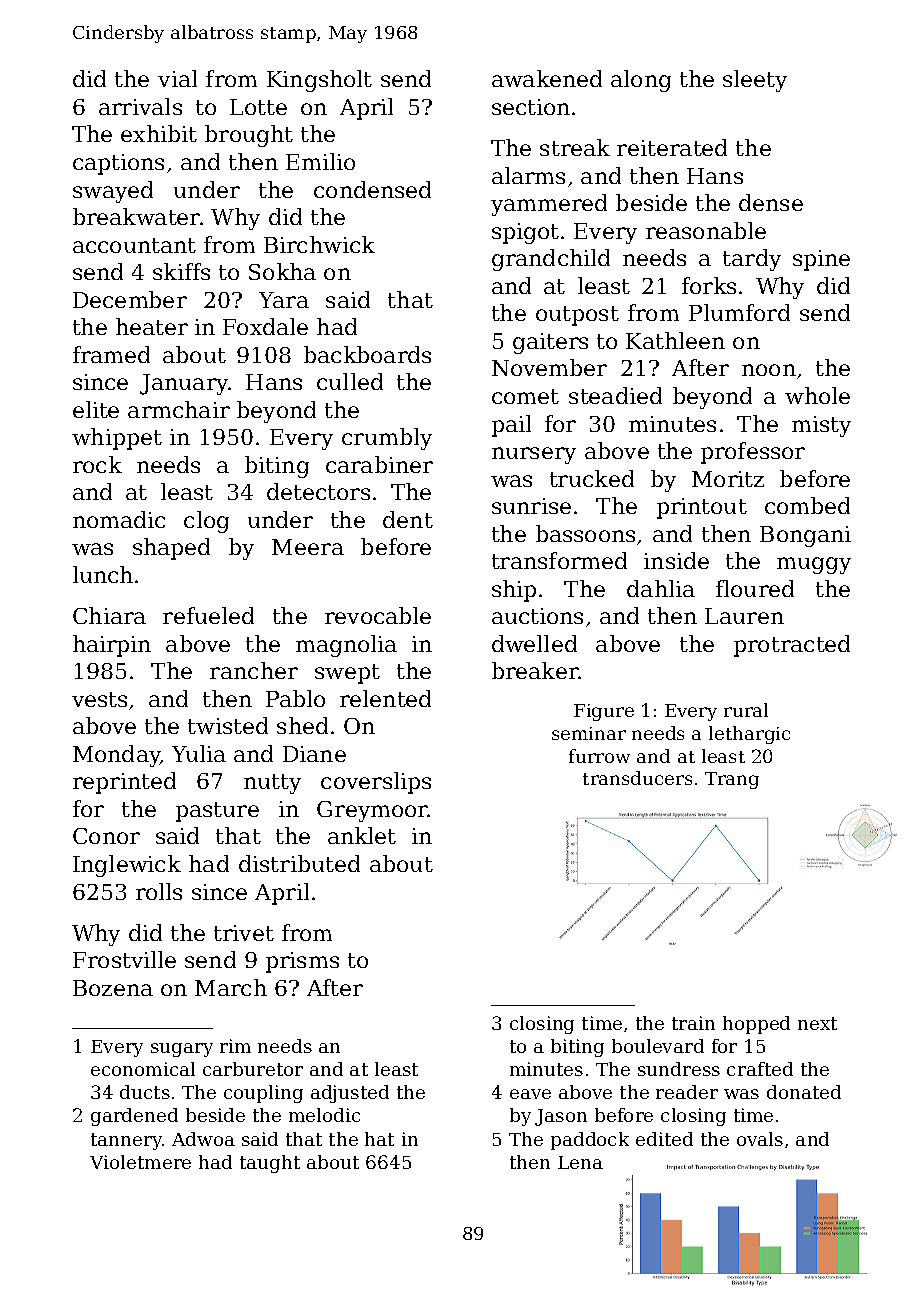  I want to click on Kingsholt, so click(319, 81).
